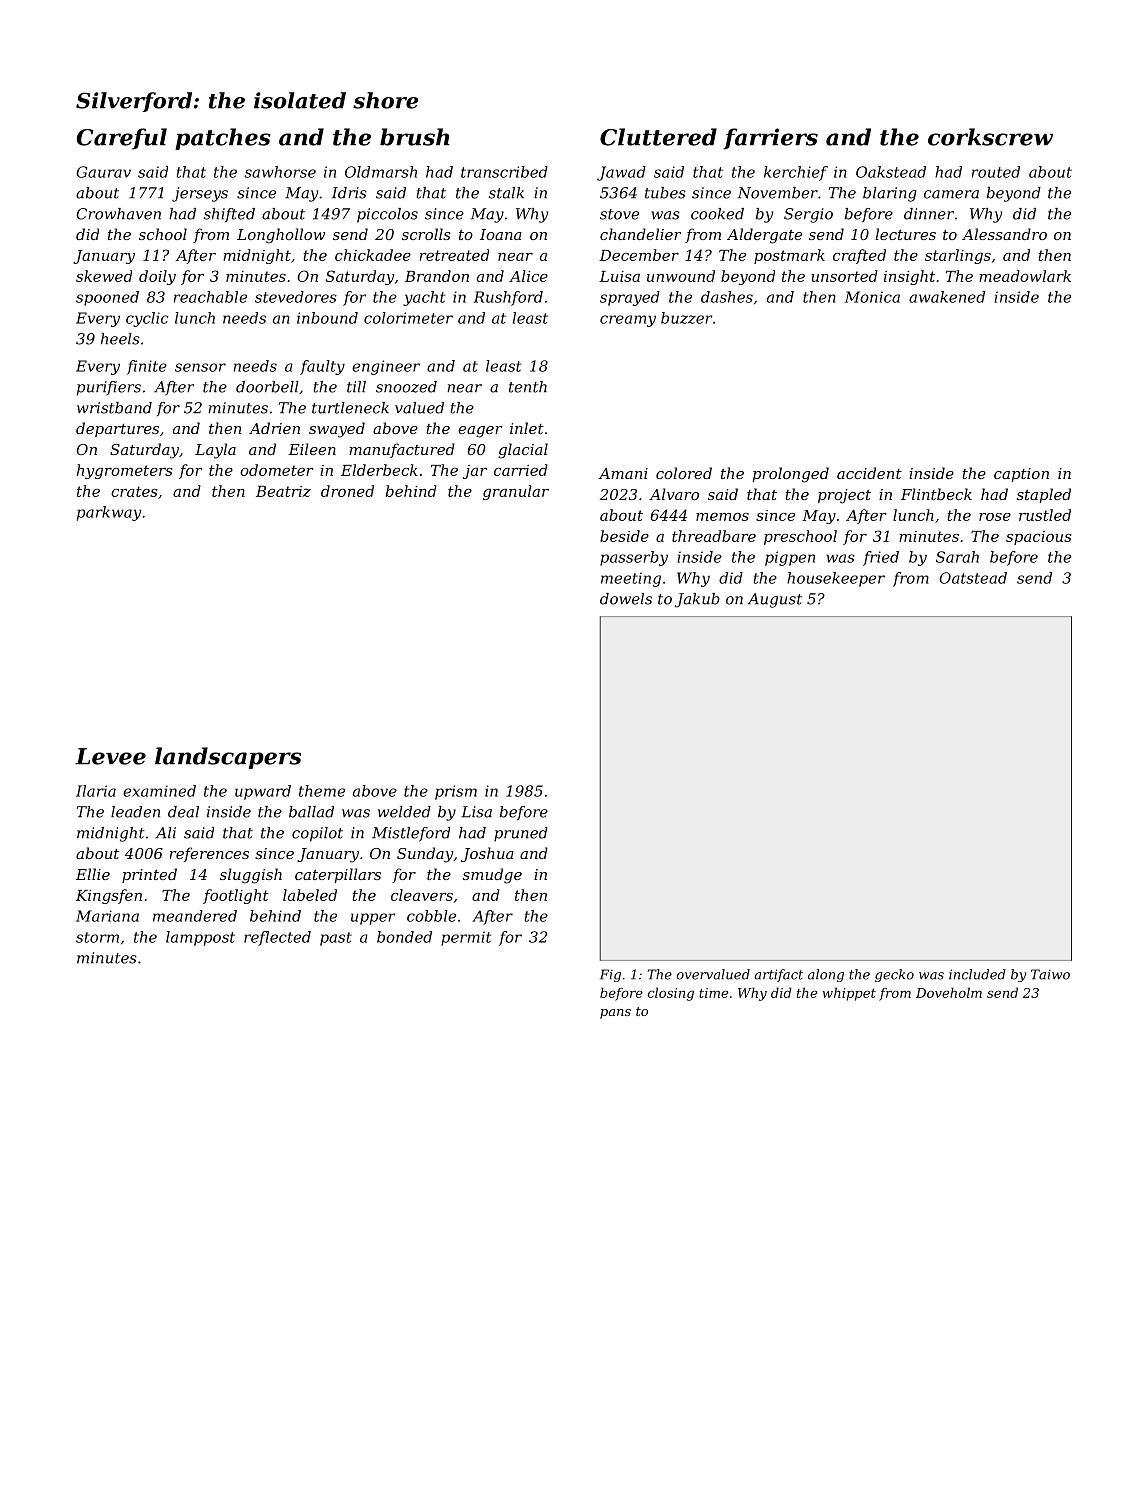 The image size is (1148, 1486). What do you see at coordinates (466, 938) in the screenshot?
I see `permit` at bounding box center [466, 938].
